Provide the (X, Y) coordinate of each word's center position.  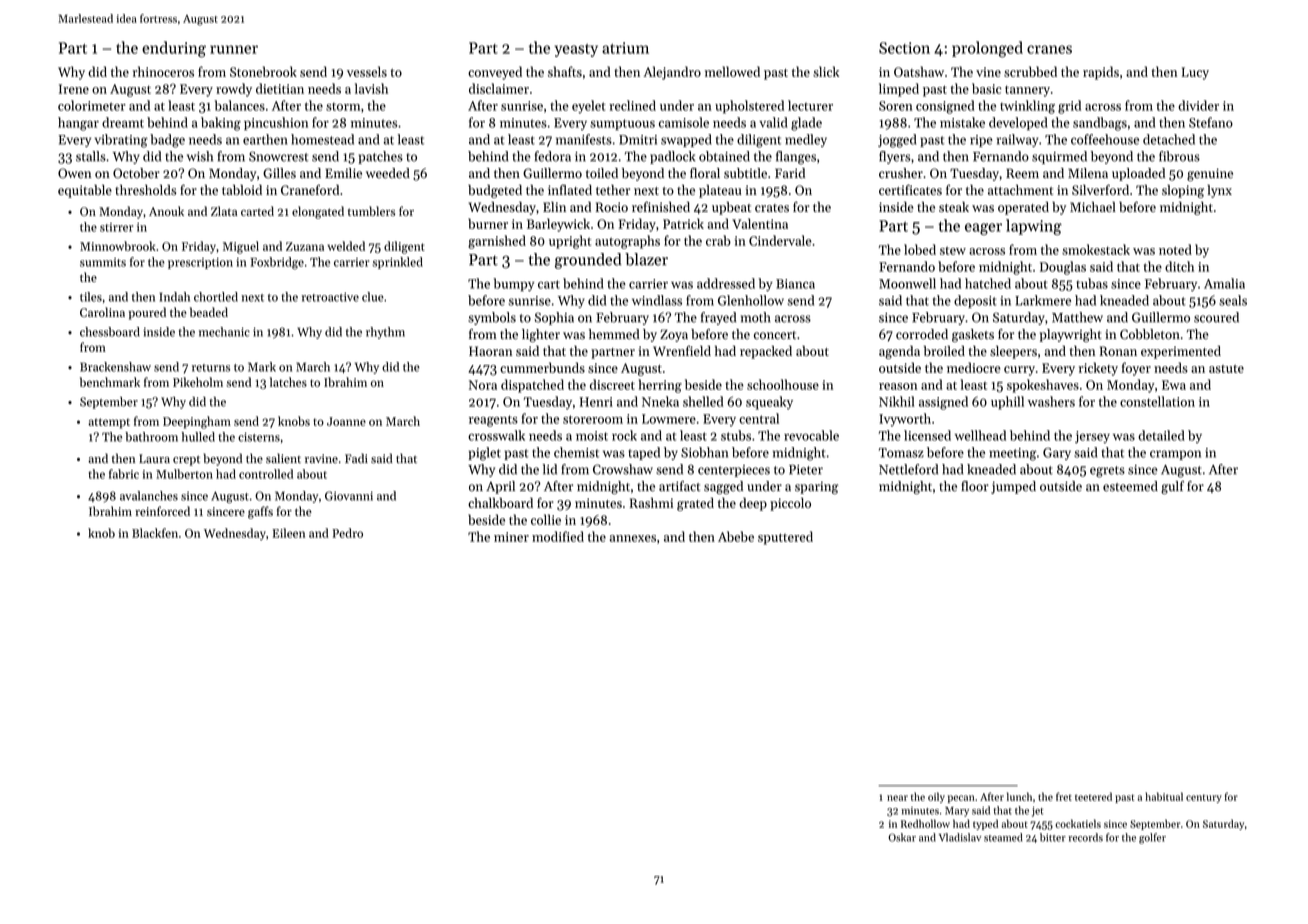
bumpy (513, 285)
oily (936, 797)
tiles (91, 297)
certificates (910, 189)
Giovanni (349, 496)
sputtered (785, 538)
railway (1018, 140)
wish (200, 156)
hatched (988, 283)
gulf (1172, 487)
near (897, 798)
